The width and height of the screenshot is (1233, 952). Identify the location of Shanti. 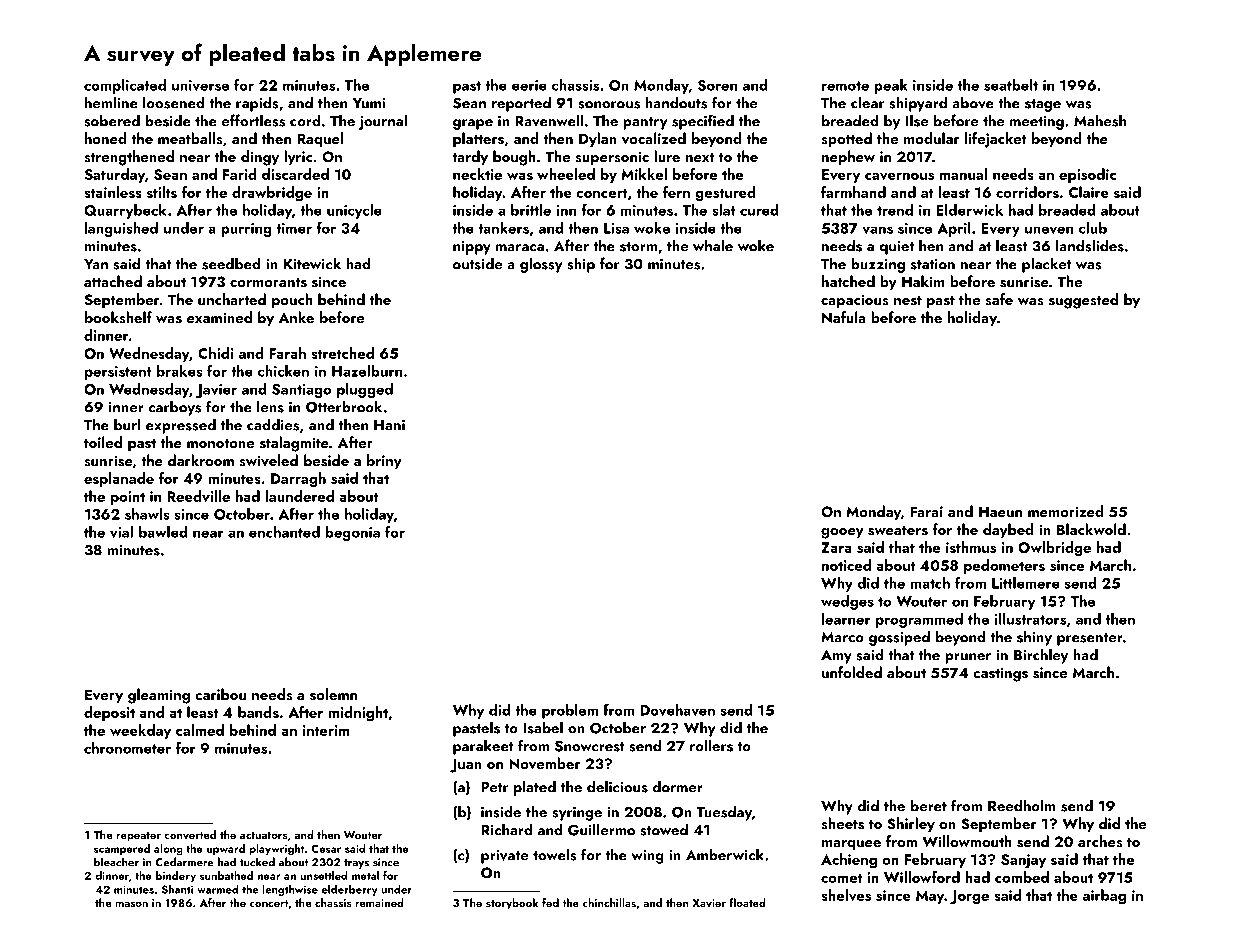
(177, 889).
